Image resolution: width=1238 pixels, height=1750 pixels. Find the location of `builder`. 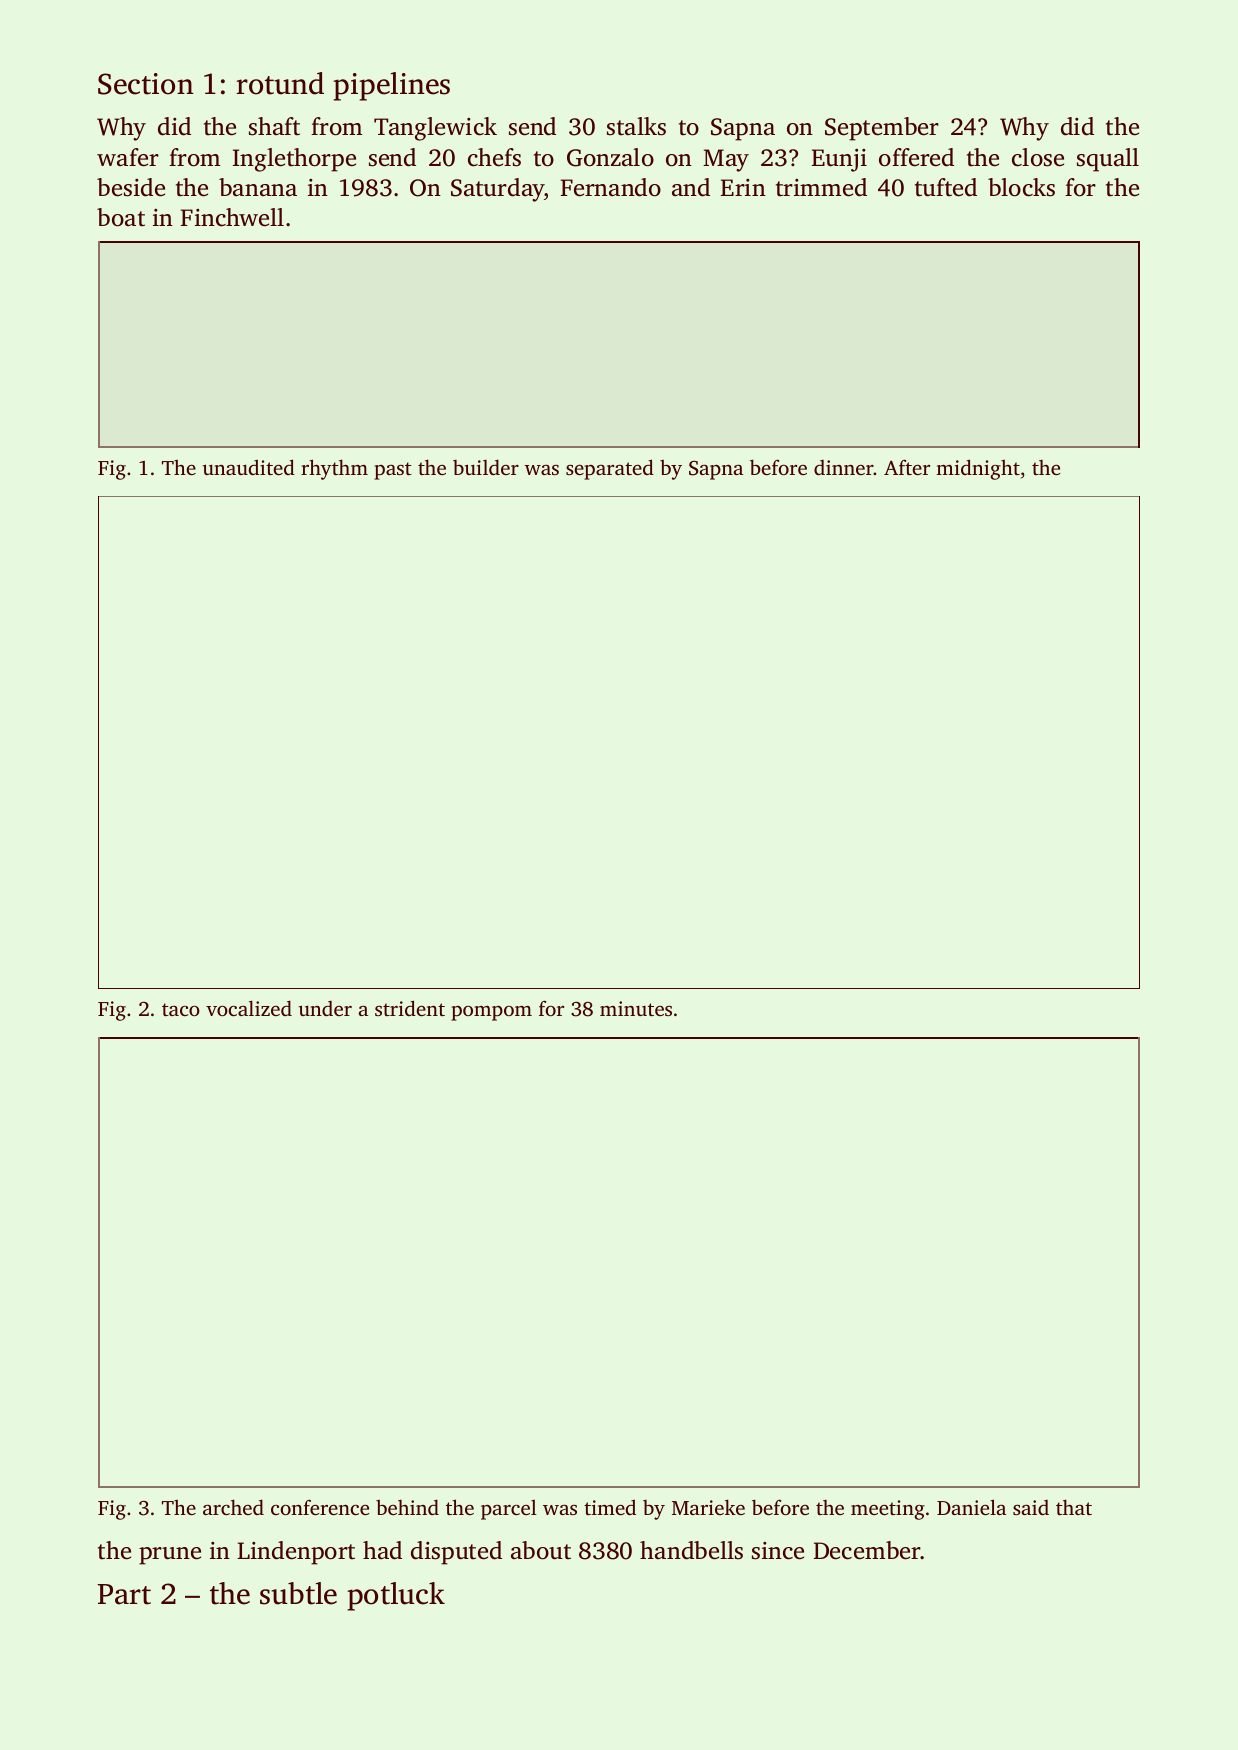

builder is located at coordinates (486, 467).
